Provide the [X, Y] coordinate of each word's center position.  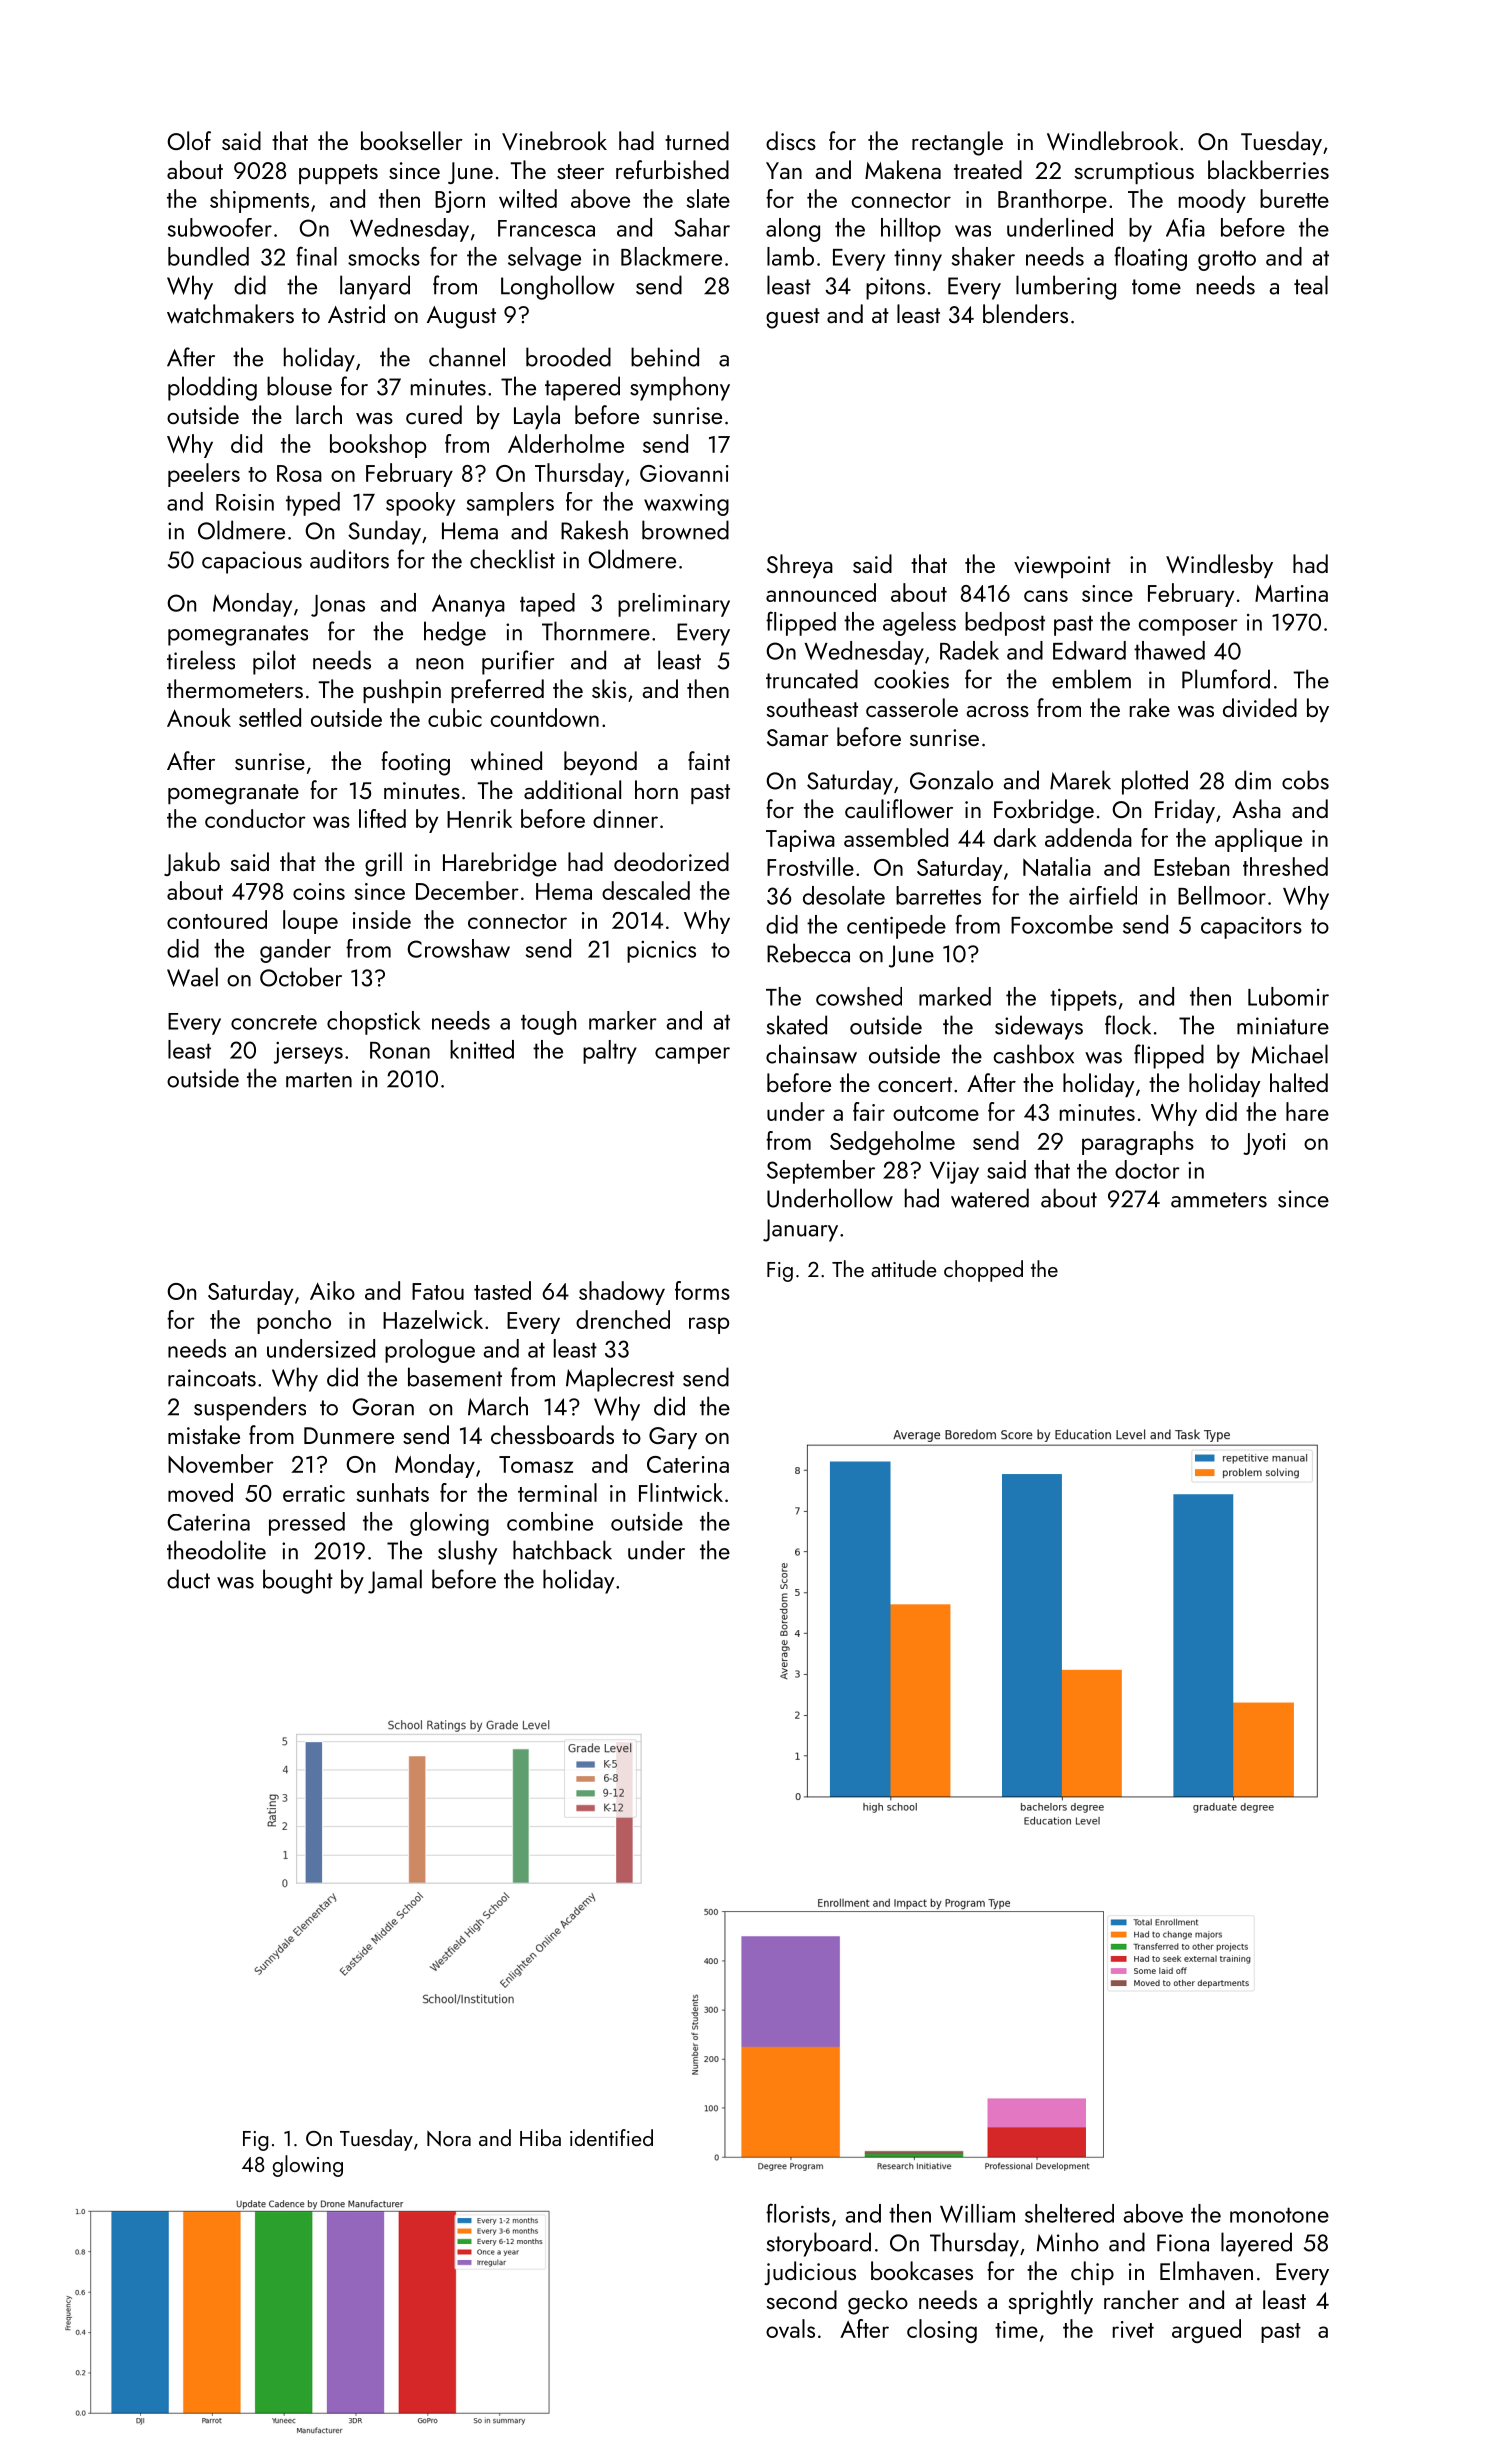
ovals [790, 2328]
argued [1206, 2331]
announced [821, 592]
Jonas [338, 606]
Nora [449, 2138]
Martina [1291, 593]
